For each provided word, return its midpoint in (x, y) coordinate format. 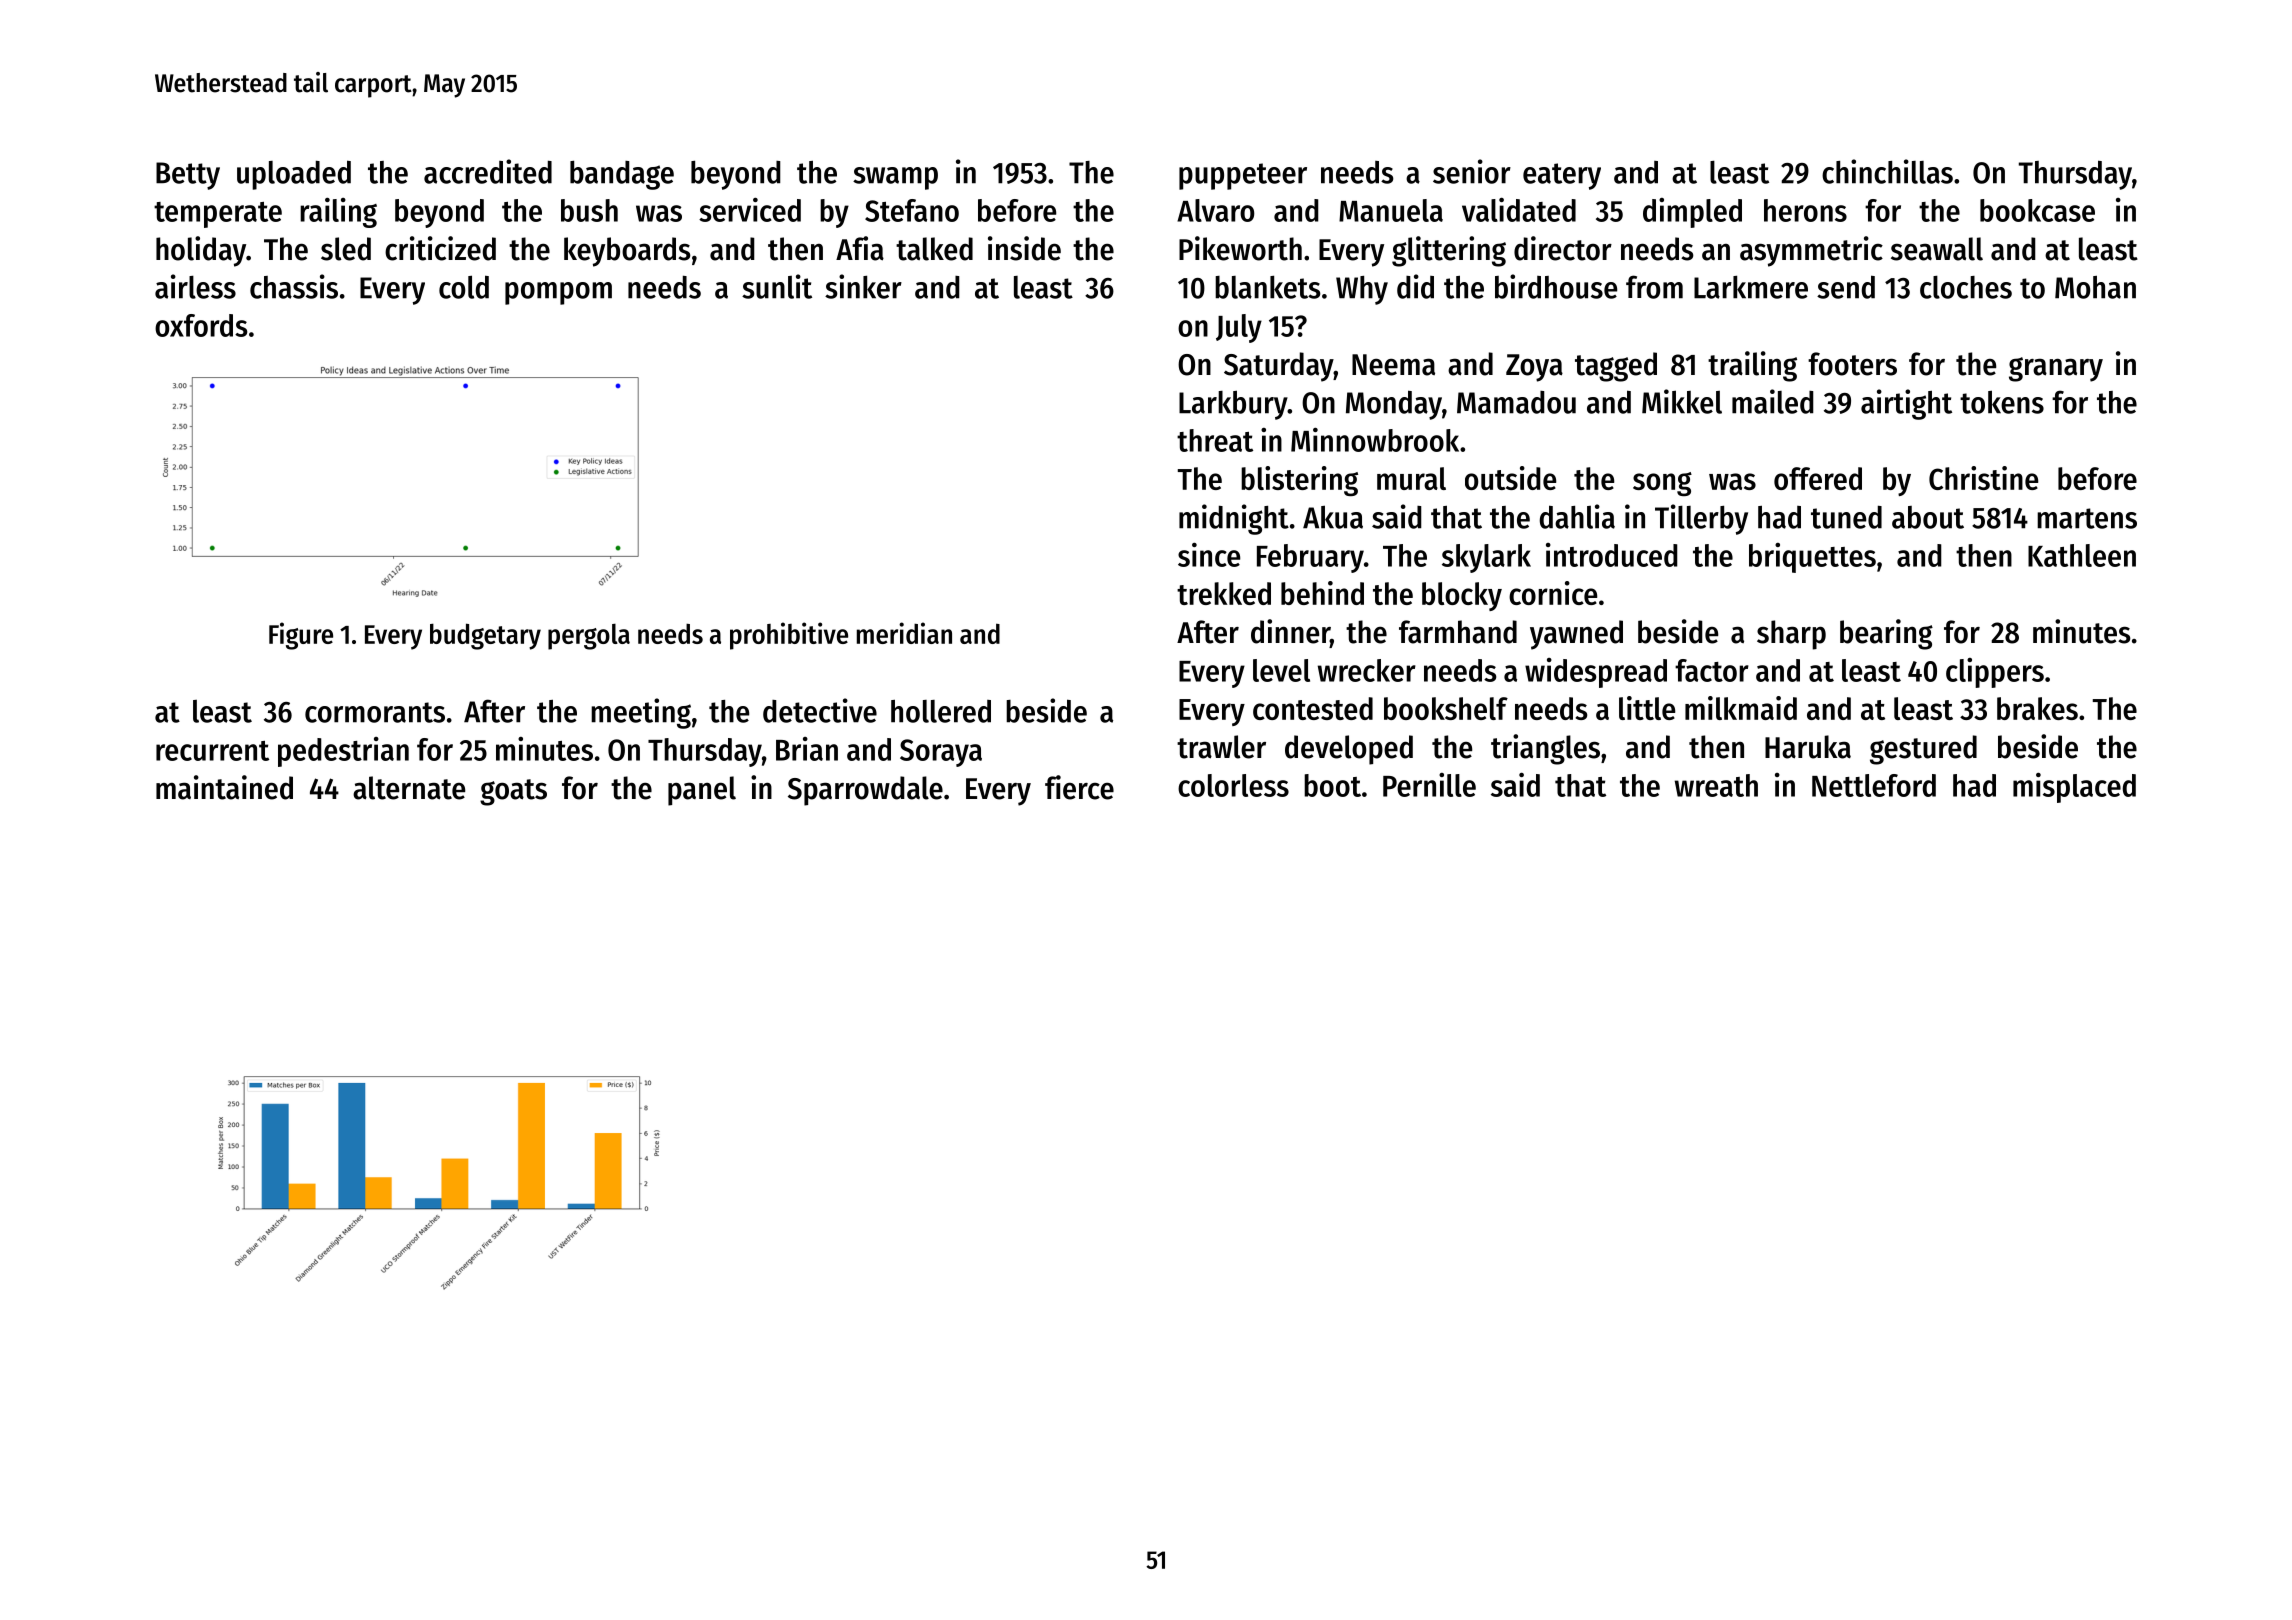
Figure (301, 636)
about (1928, 517)
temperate (218, 215)
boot (1332, 785)
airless (195, 286)
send (1846, 287)
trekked (1224, 593)
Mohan (2095, 287)
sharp (1791, 635)
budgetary (485, 636)
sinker (863, 286)
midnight (1234, 519)
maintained (224, 787)
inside (1024, 248)
